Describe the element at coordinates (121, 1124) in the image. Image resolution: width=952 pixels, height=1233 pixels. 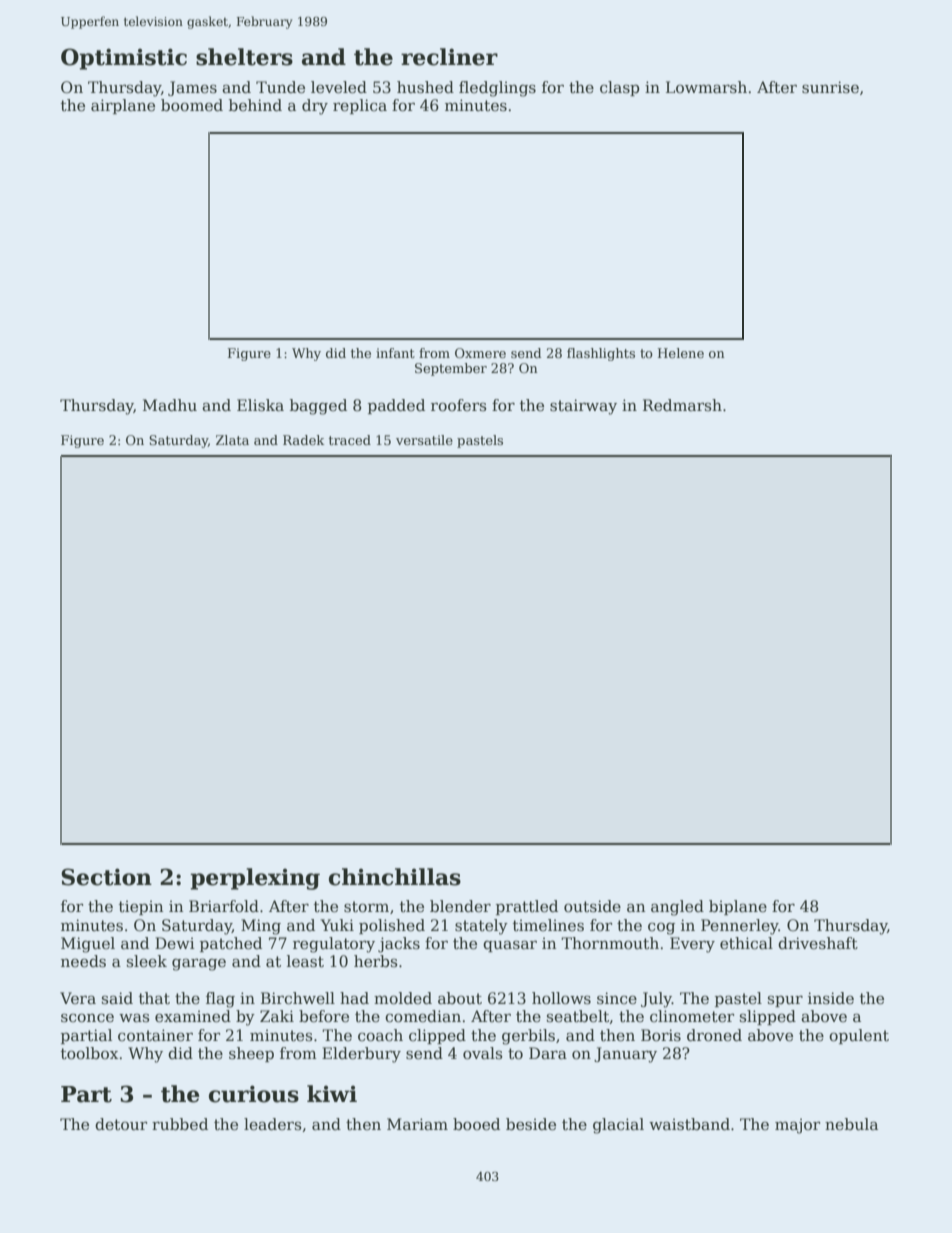
I see `detour` at that location.
